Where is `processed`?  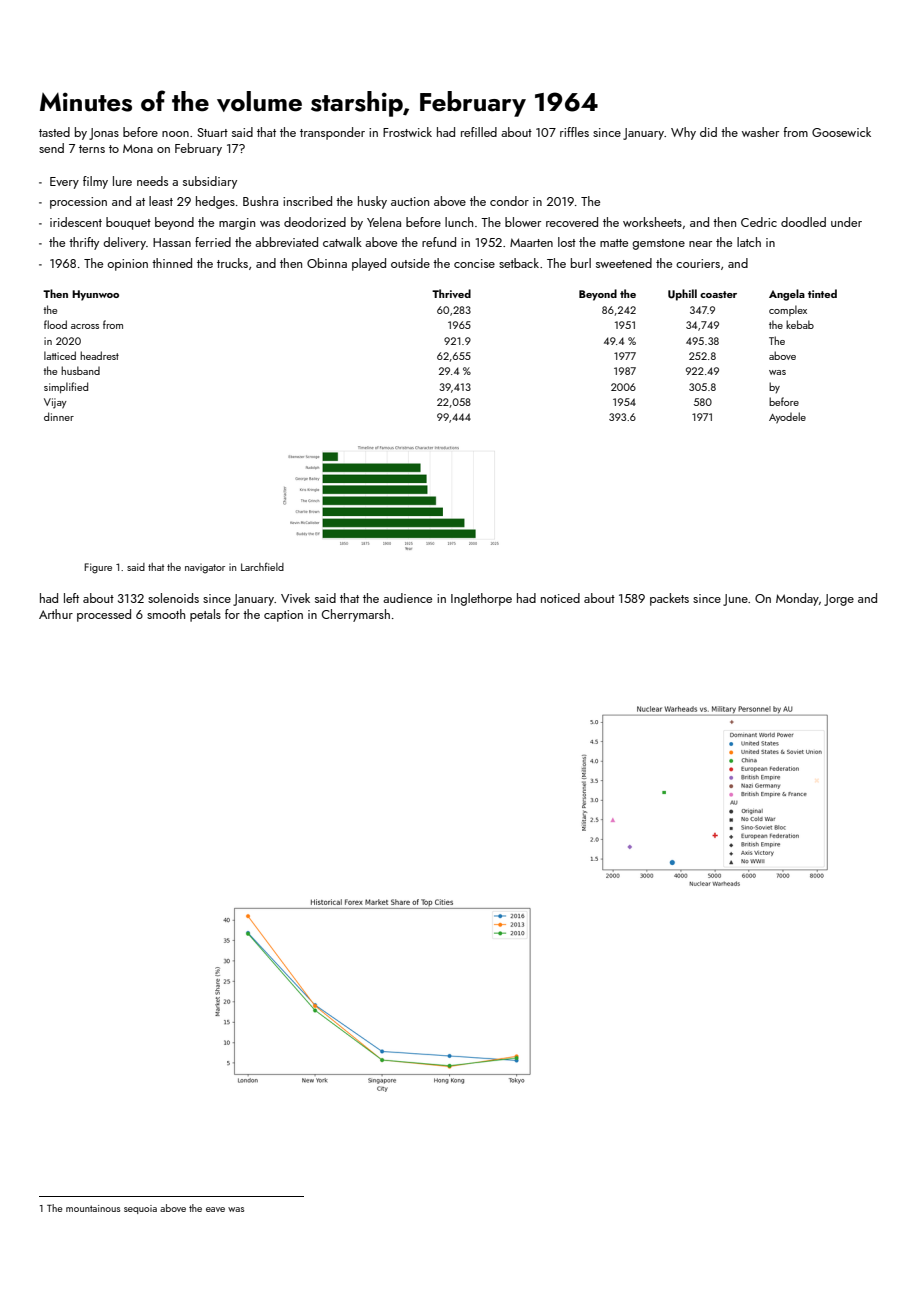 processed is located at coordinates (104, 615).
